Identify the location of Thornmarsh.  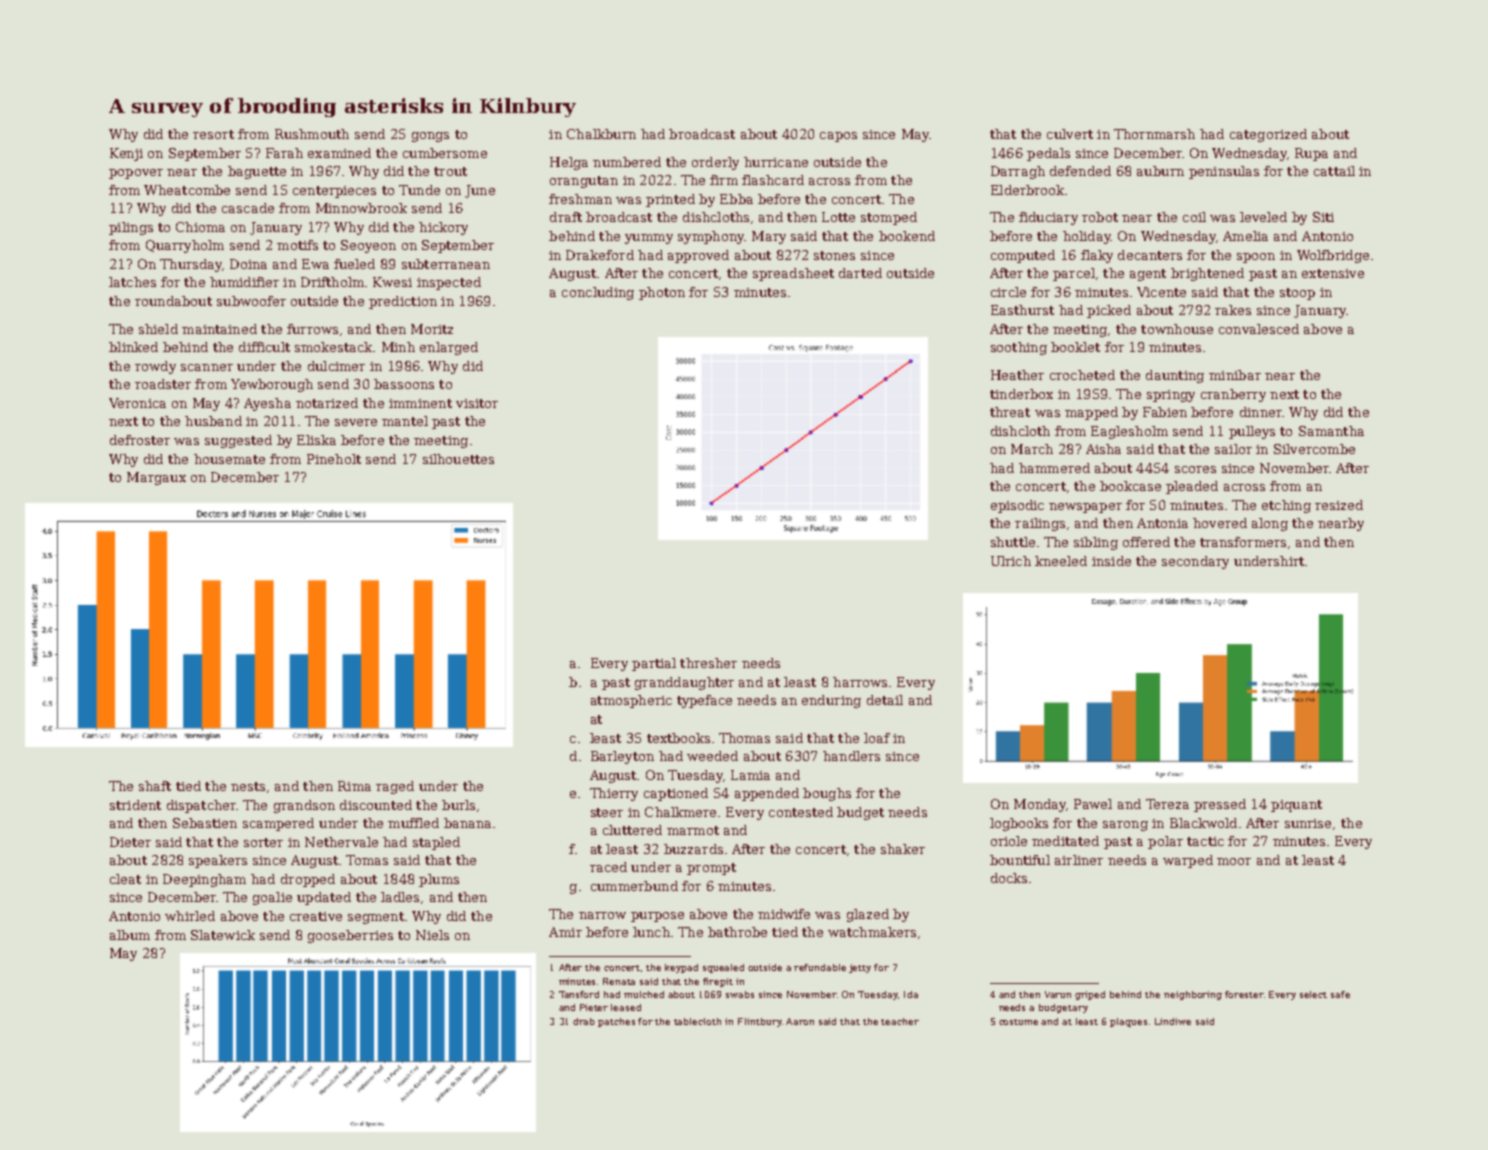
(1154, 134).
